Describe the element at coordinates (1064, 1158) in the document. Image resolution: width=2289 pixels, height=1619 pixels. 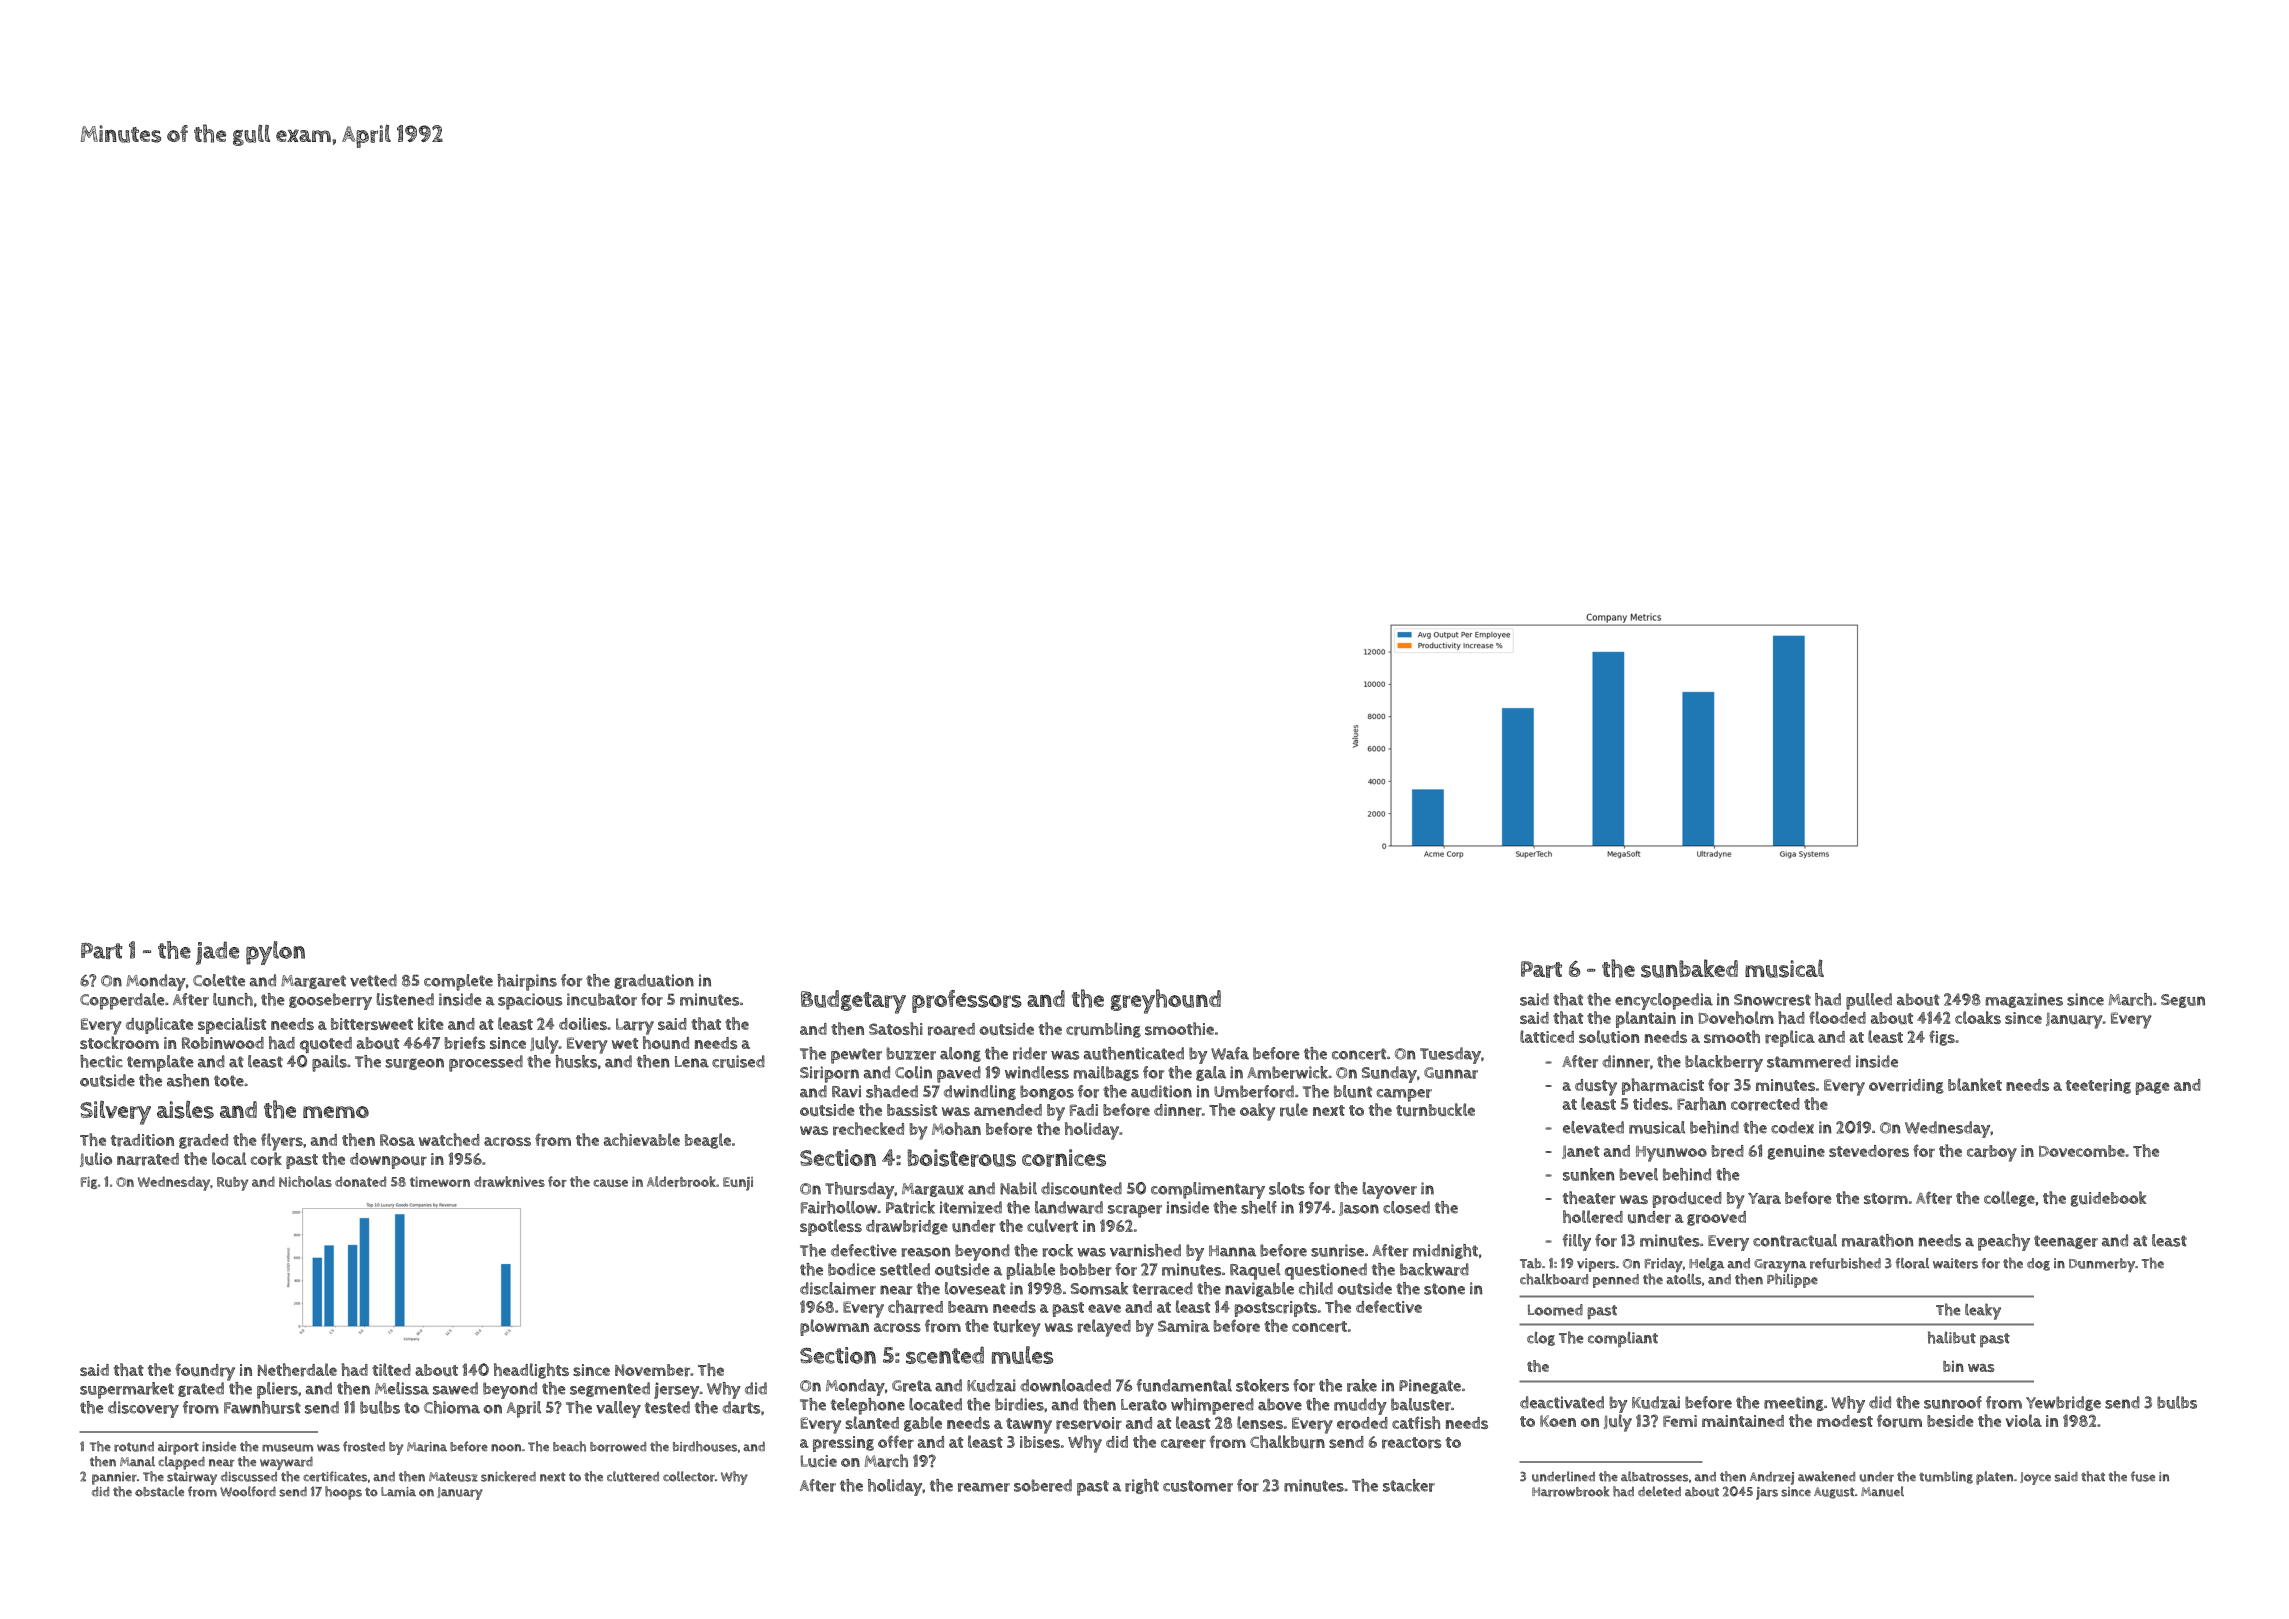
I see `cornices` at that location.
